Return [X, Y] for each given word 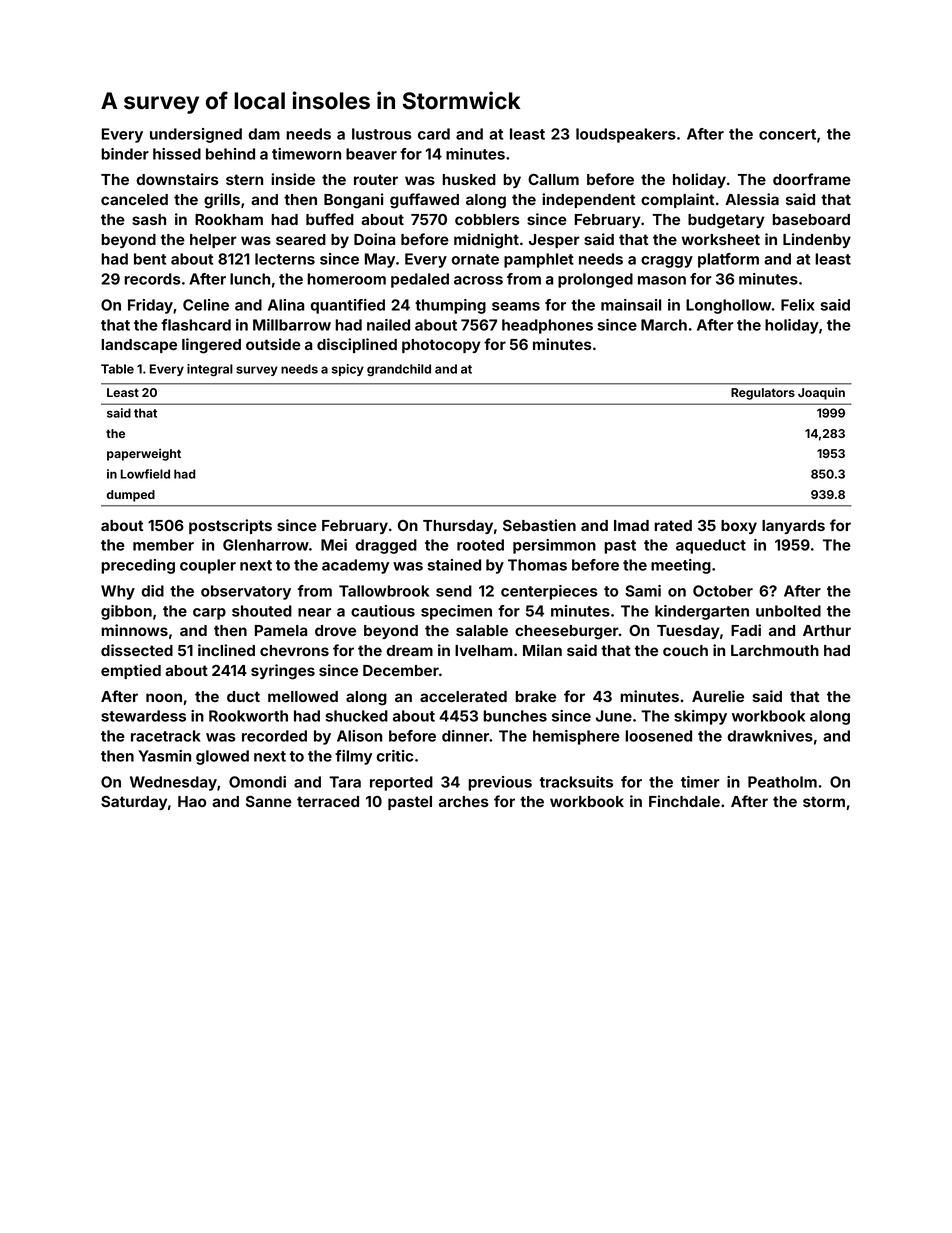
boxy [739, 527]
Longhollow [729, 306]
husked [469, 179]
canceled [134, 199]
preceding [138, 566]
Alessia [752, 199]
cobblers [487, 219]
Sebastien [539, 525]
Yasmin [164, 756]
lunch [250, 279]
